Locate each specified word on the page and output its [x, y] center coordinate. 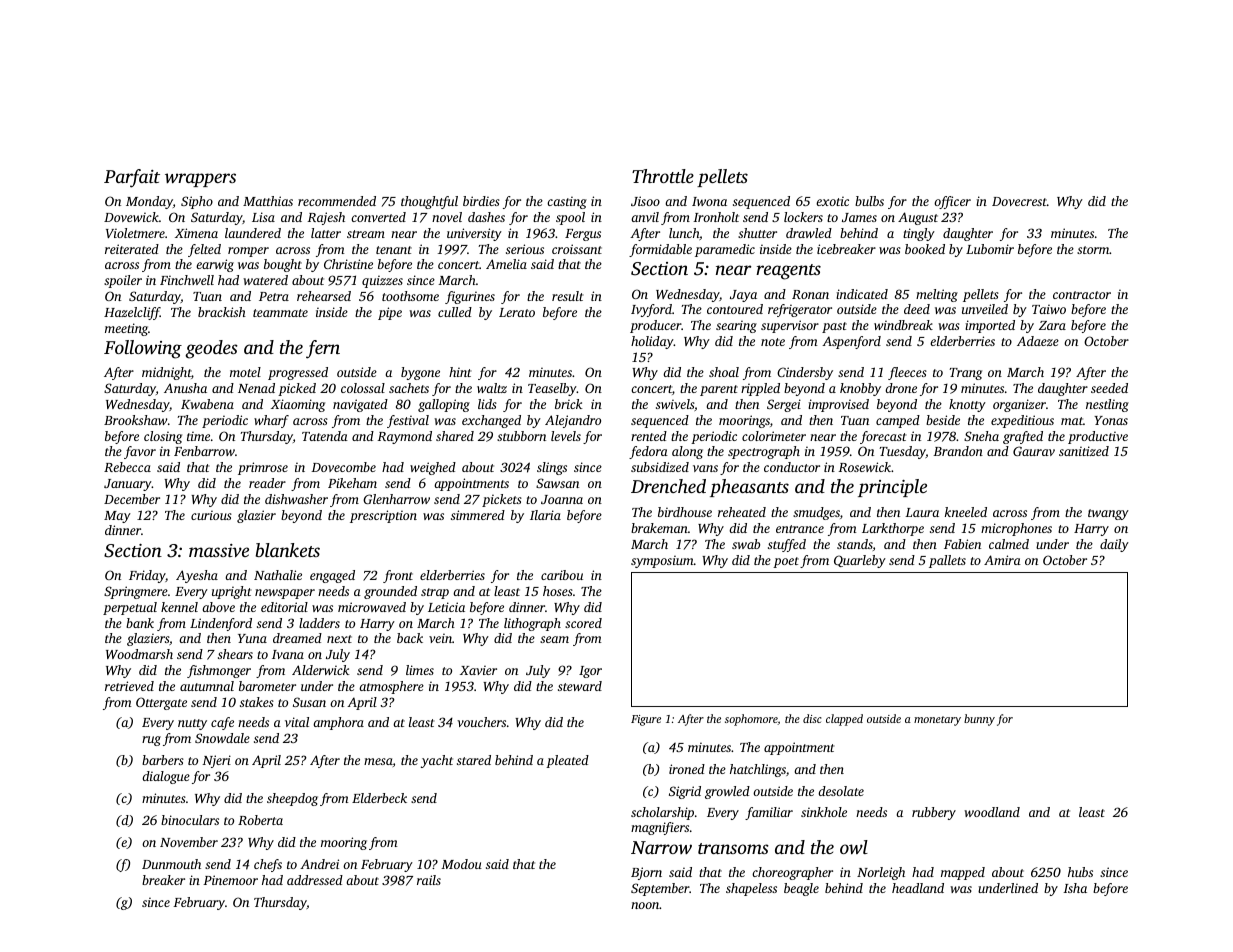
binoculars [190, 820]
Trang [965, 374]
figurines [470, 297]
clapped [844, 720]
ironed [687, 769]
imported [990, 326]
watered [265, 280]
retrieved [129, 686]
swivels [675, 404]
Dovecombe [343, 467]
